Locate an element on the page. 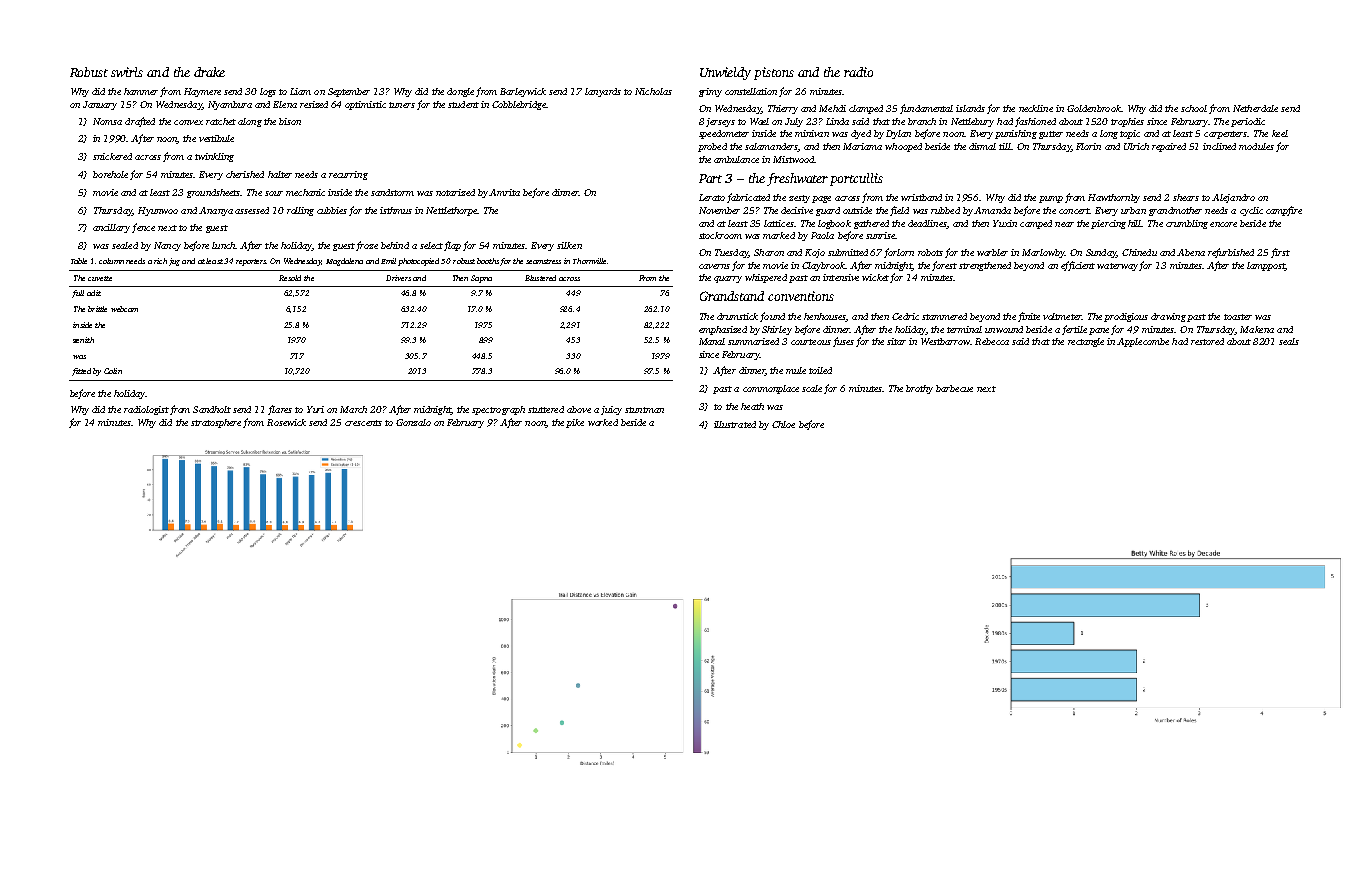  Chloe is located at coordinates (783, 424).
